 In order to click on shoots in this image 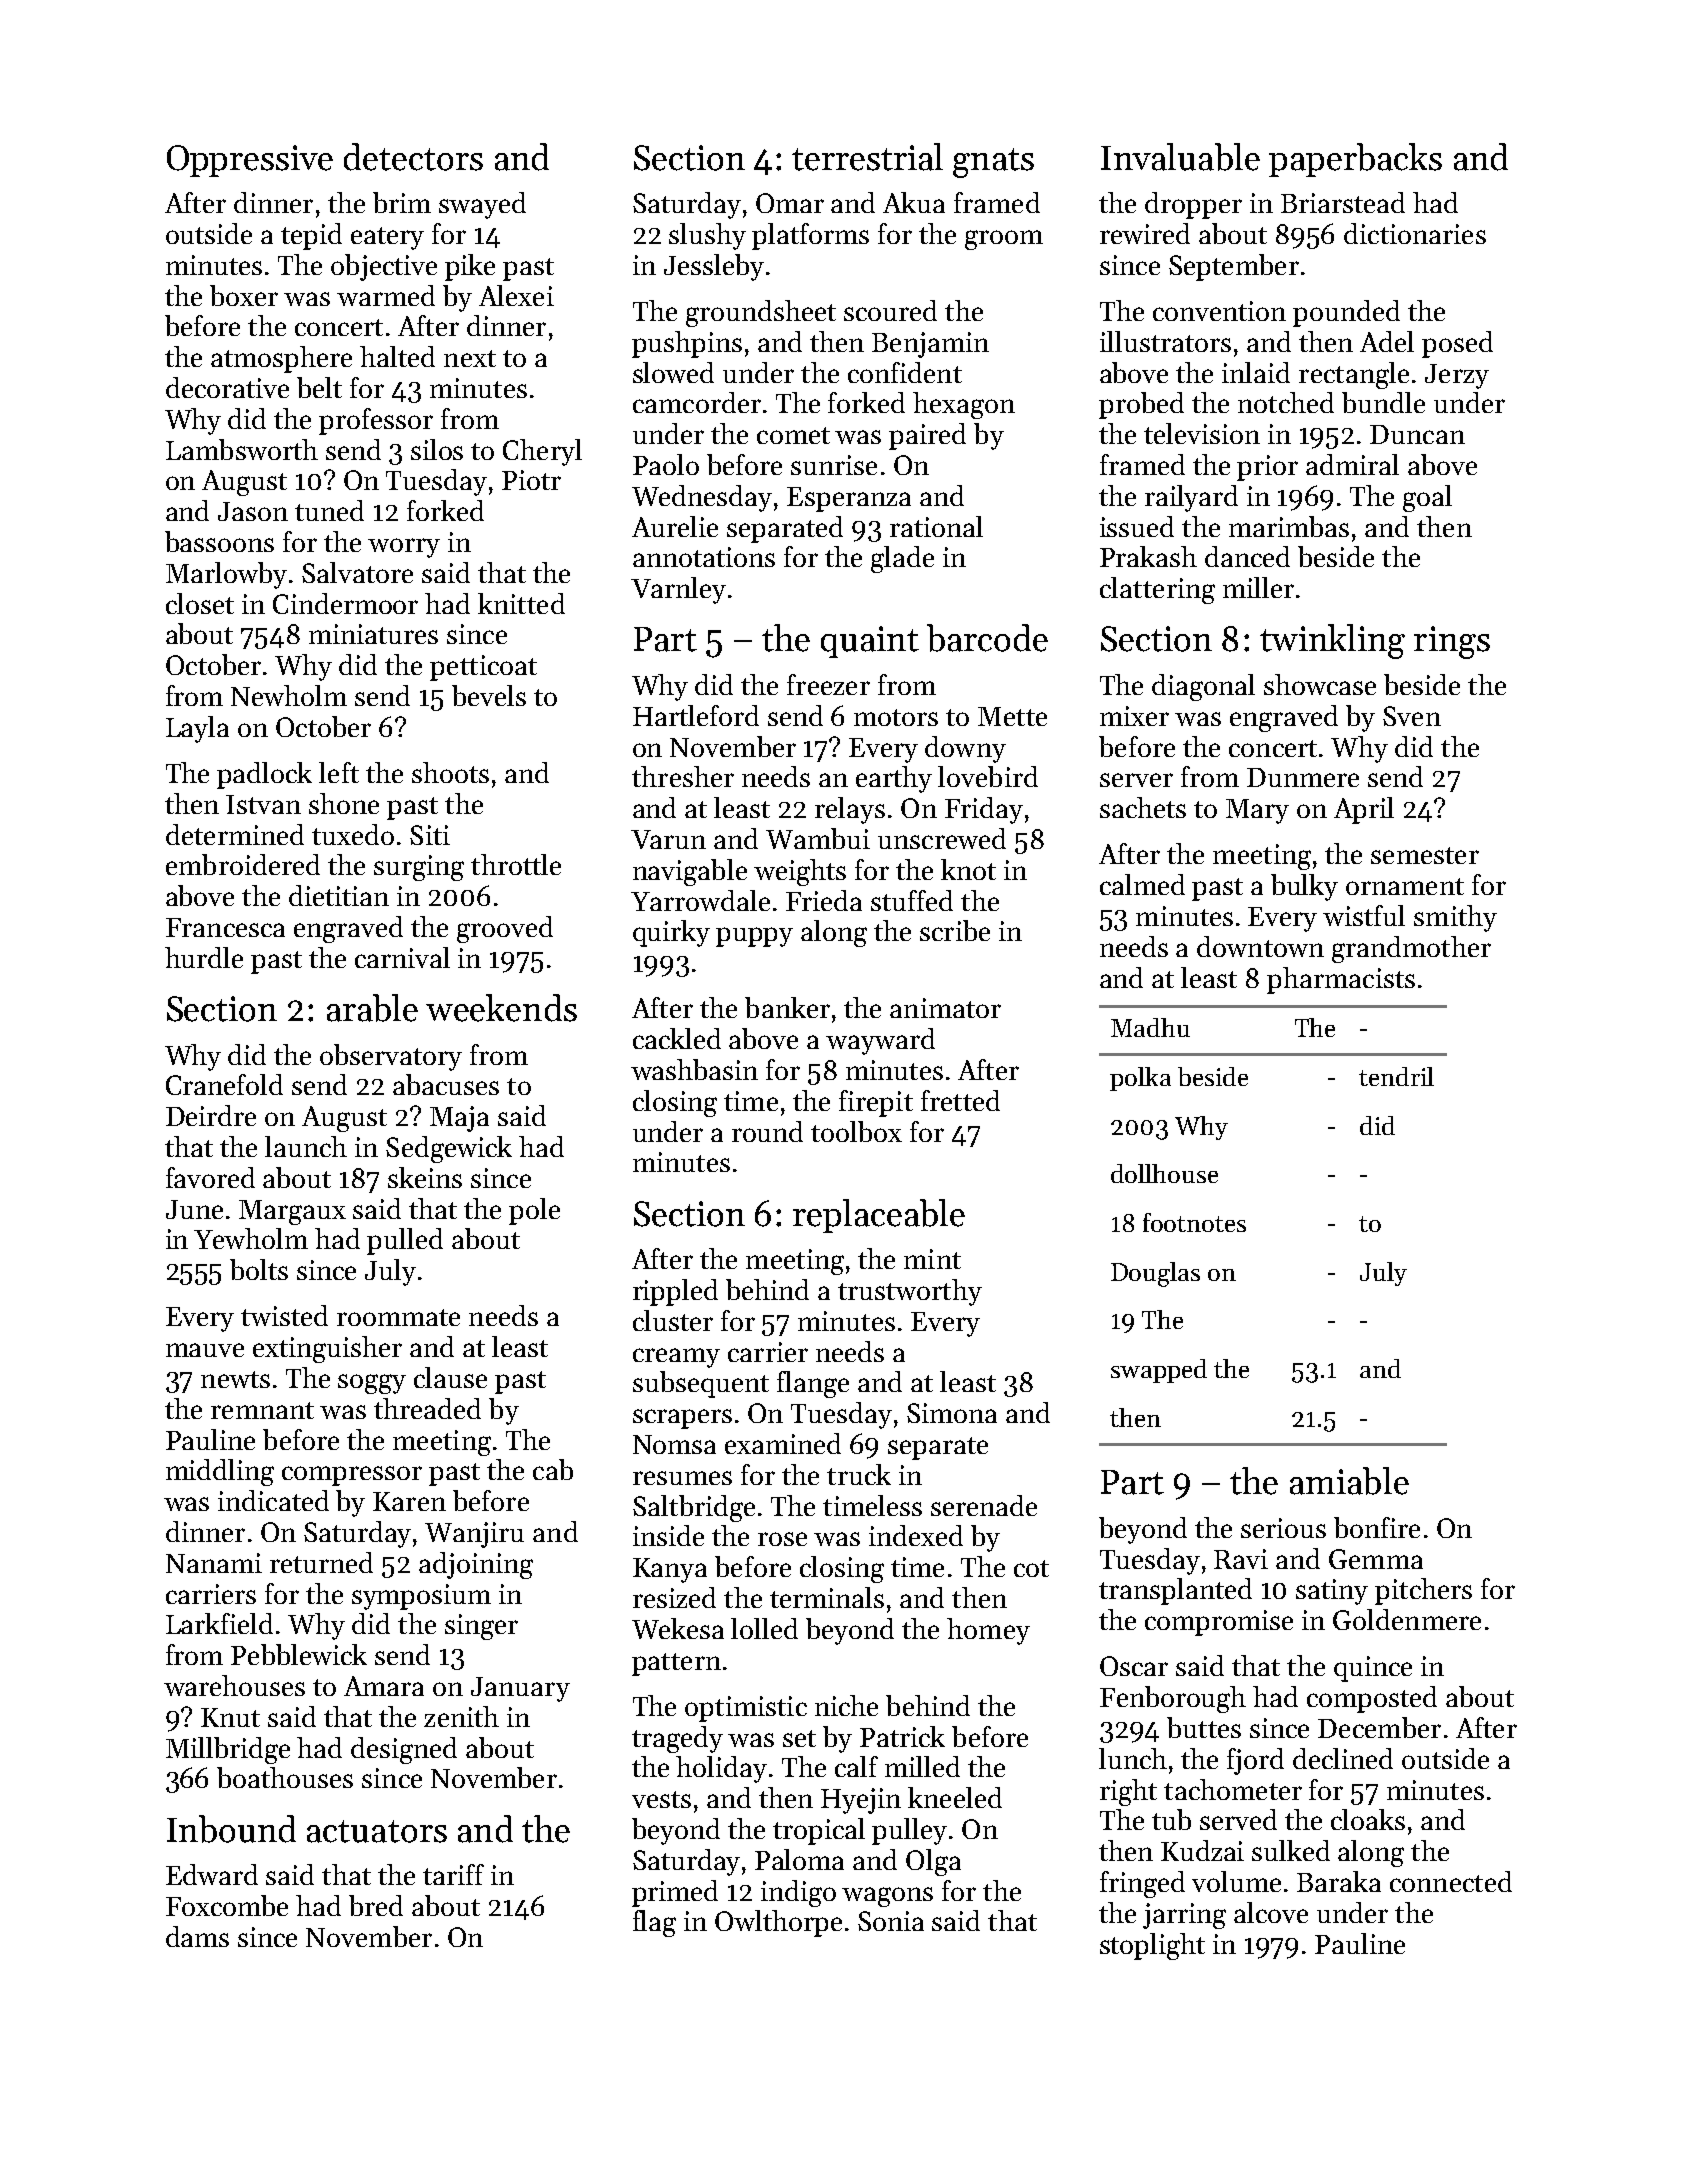, I will do `click(450, 772)`.
